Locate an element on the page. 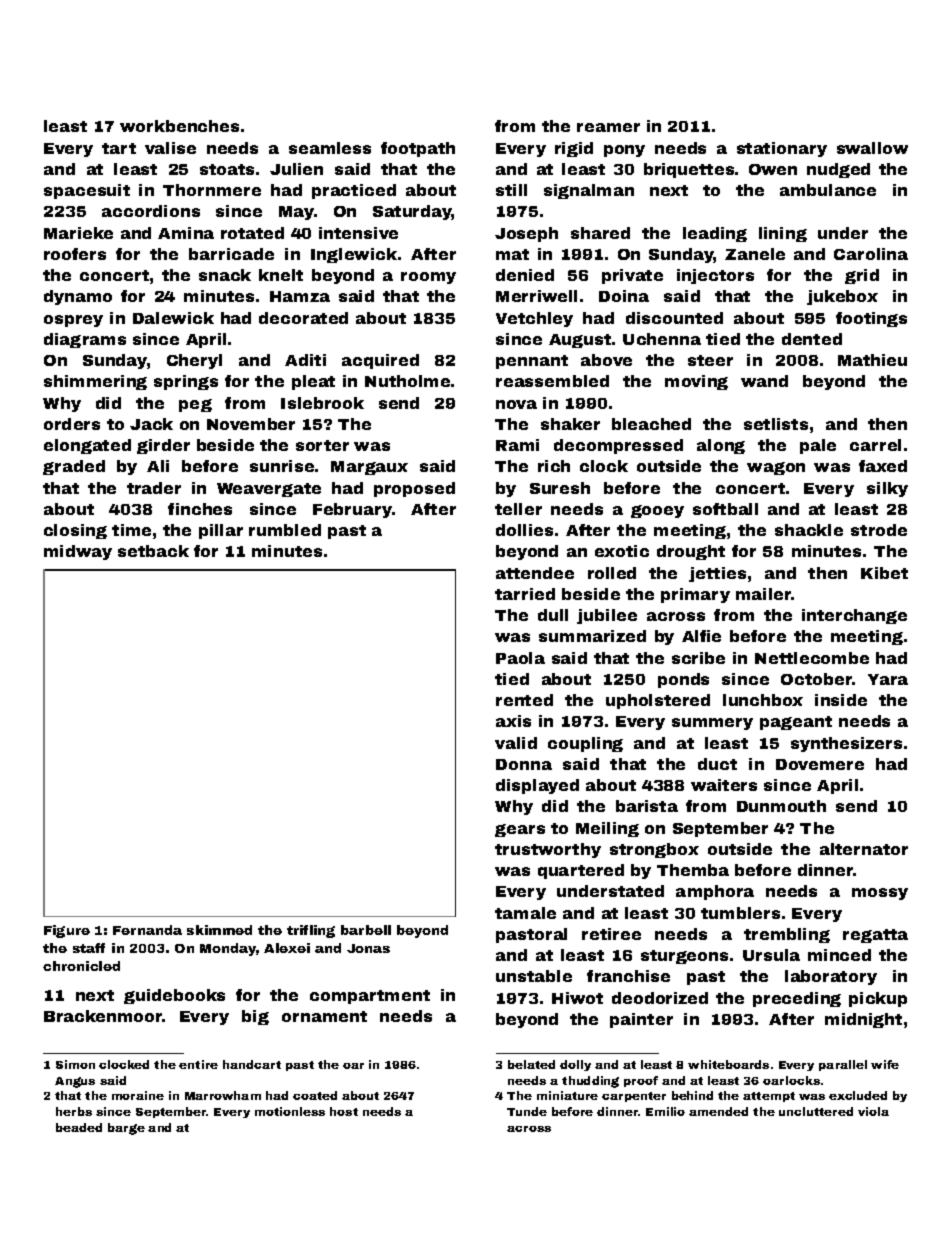  Figure is located at coordinates (67, 931).
